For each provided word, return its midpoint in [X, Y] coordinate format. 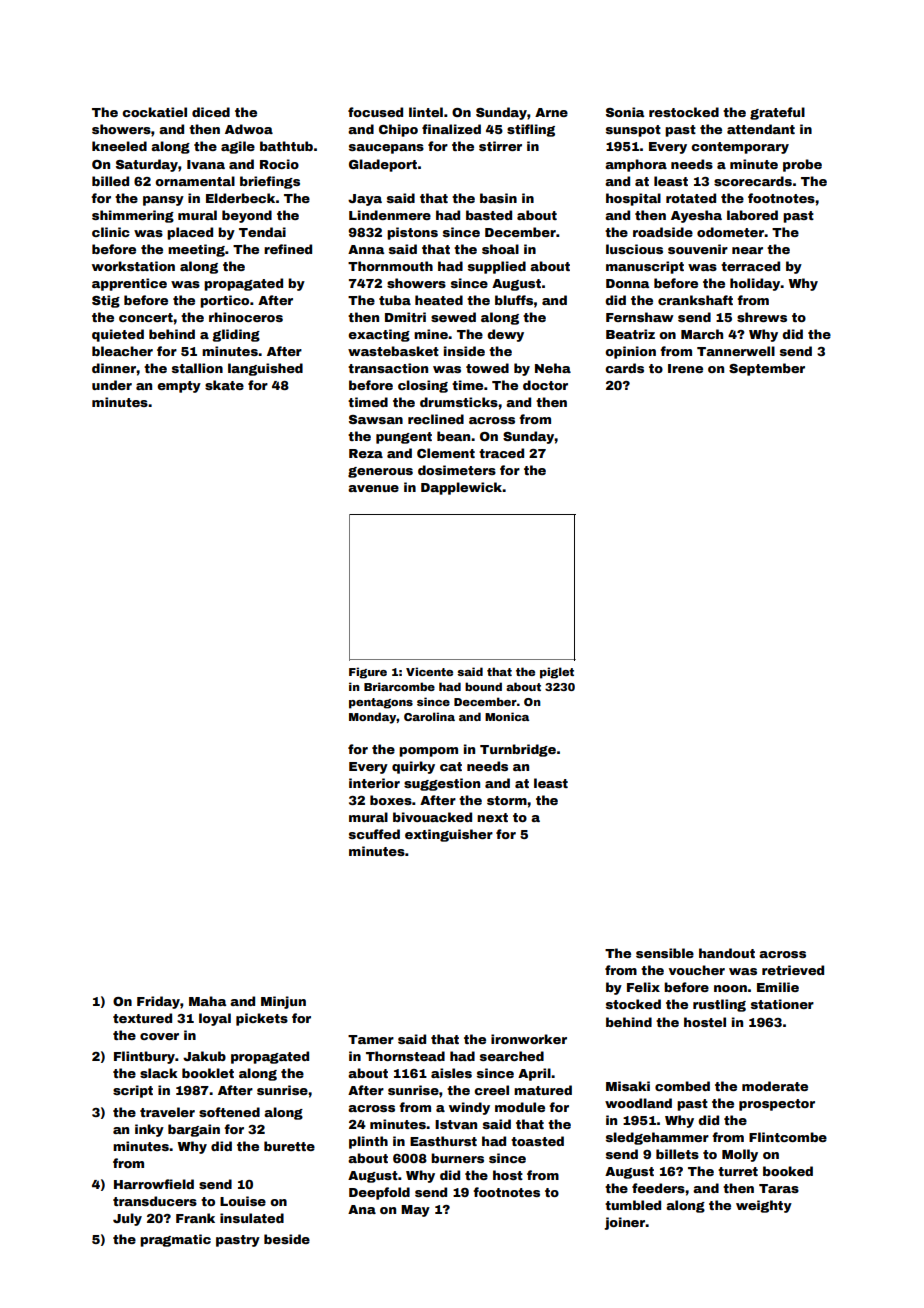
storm [507, 800]
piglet [557, 673]
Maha [207, 1001]
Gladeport [383, 165]
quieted [118, 335]
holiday [755, 284]
